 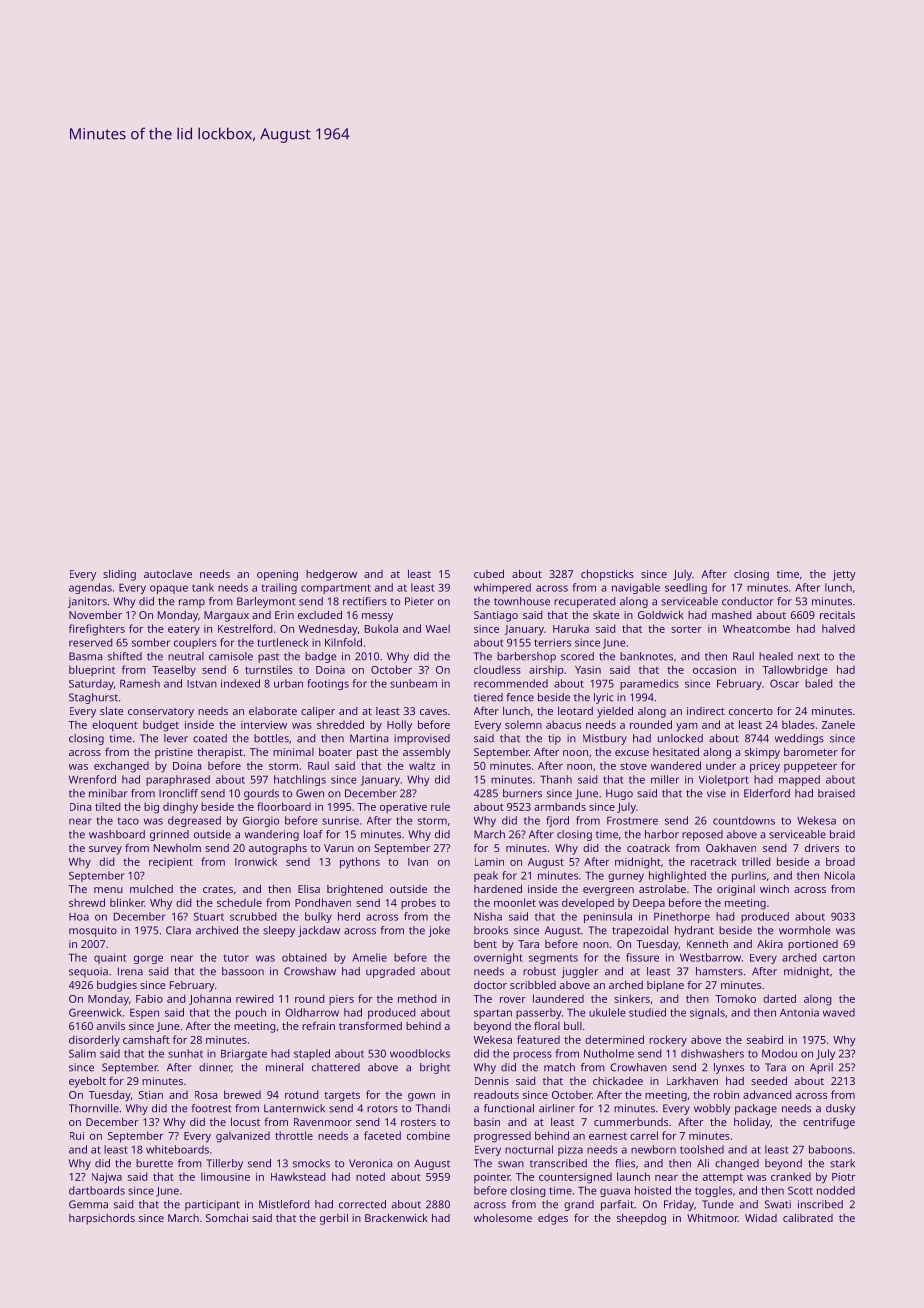 What do you see at coordinates (836, 793) in the screenshot?
I see `braised` at bounding box center [836, 793].
